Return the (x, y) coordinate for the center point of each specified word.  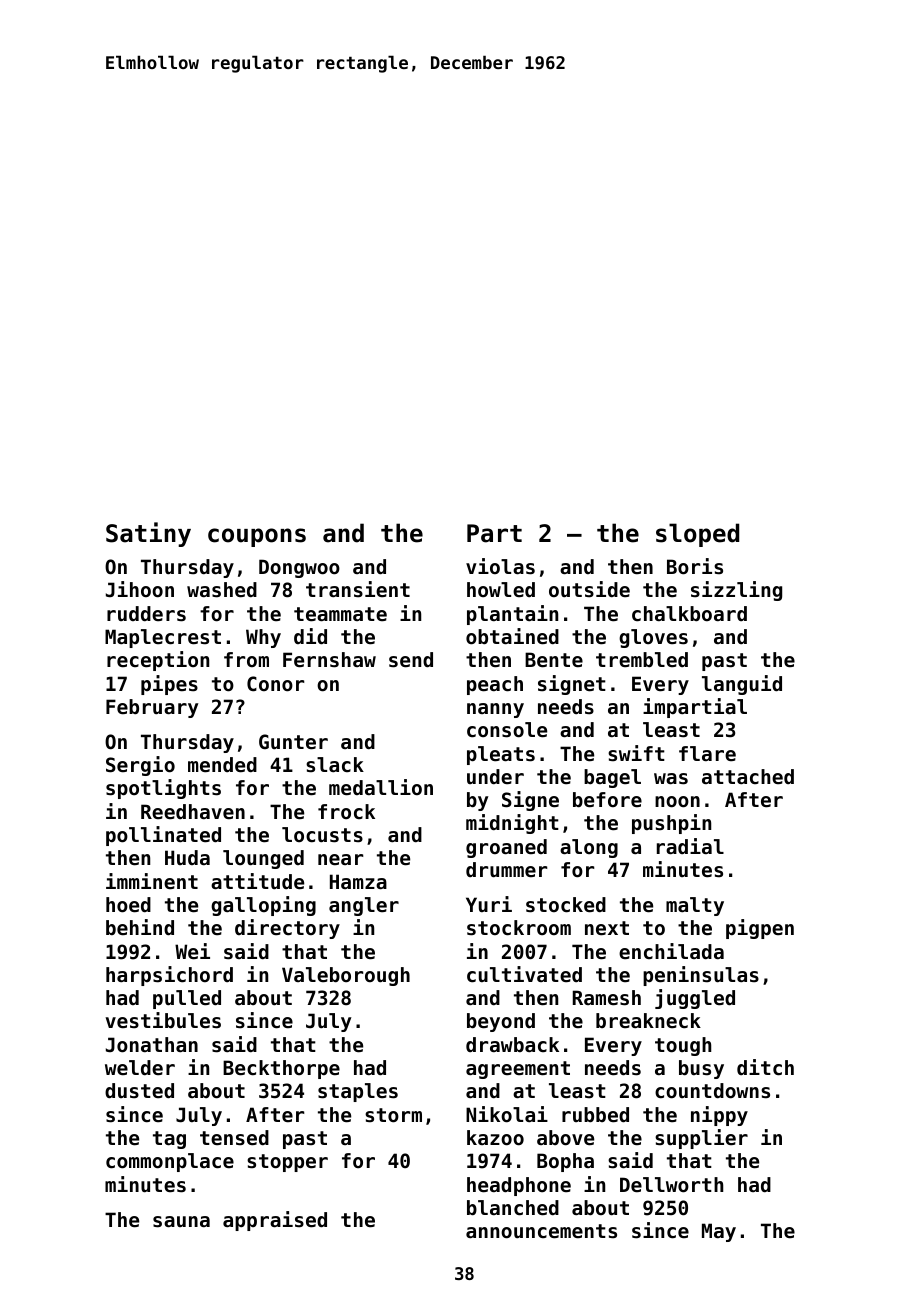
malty (695, 906)
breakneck (648, 1021)
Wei (192, 951)
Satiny (148, 534)
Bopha (565, 1162)
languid (742, 685)
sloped (697, 535)
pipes (169, 685)
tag (169, 1140)
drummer (506, 870)
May (719, 1232)
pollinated (163, 836)
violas (500, 566)
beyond (501, 1022)
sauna (181, 1222)
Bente (554, 660)
